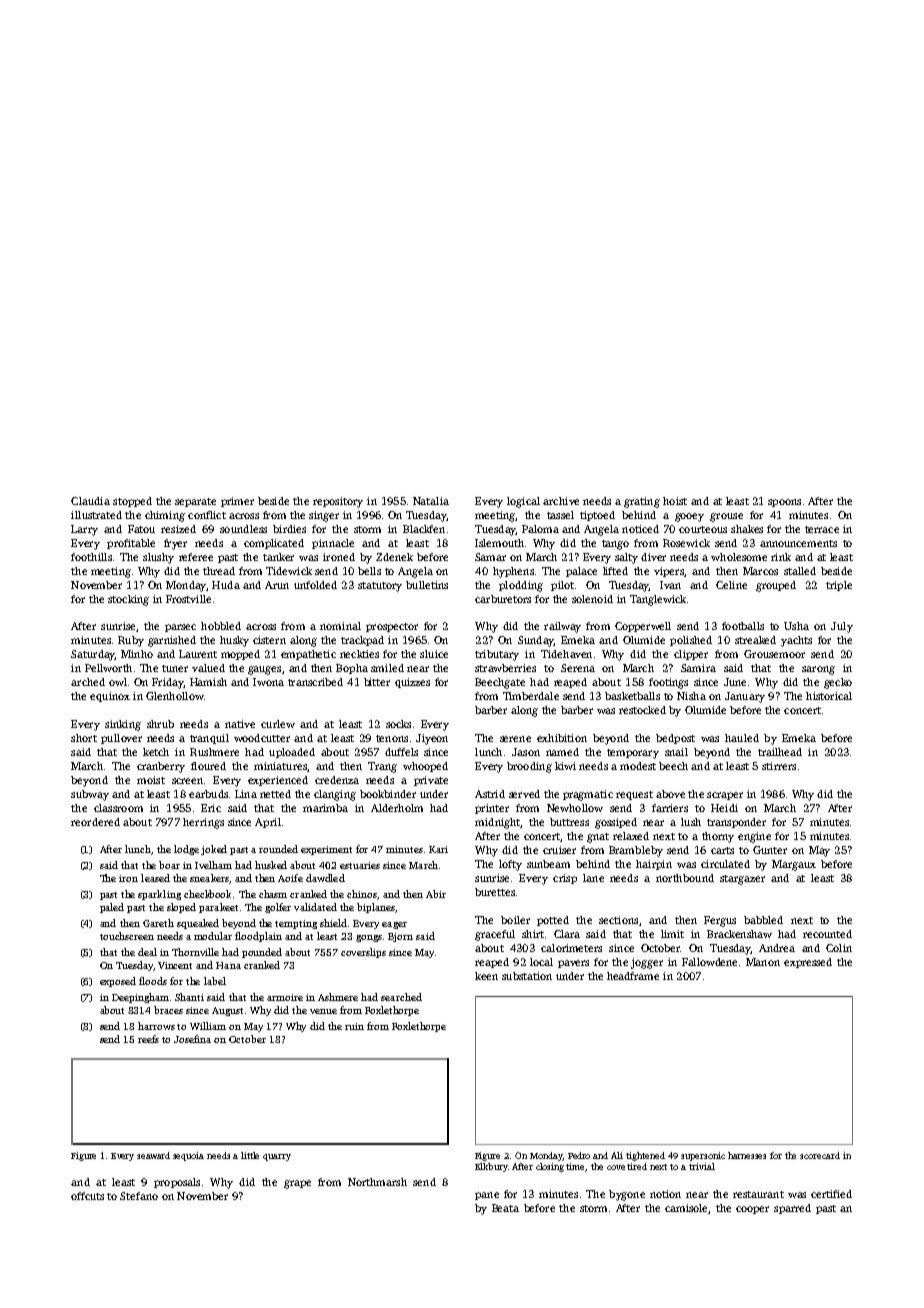 Image resolution: width=924 pixels, height=1308 pixels. What do you see at coordinates (698, 668) in the document?
I see `Samira` at bounding box center [698, 668].
